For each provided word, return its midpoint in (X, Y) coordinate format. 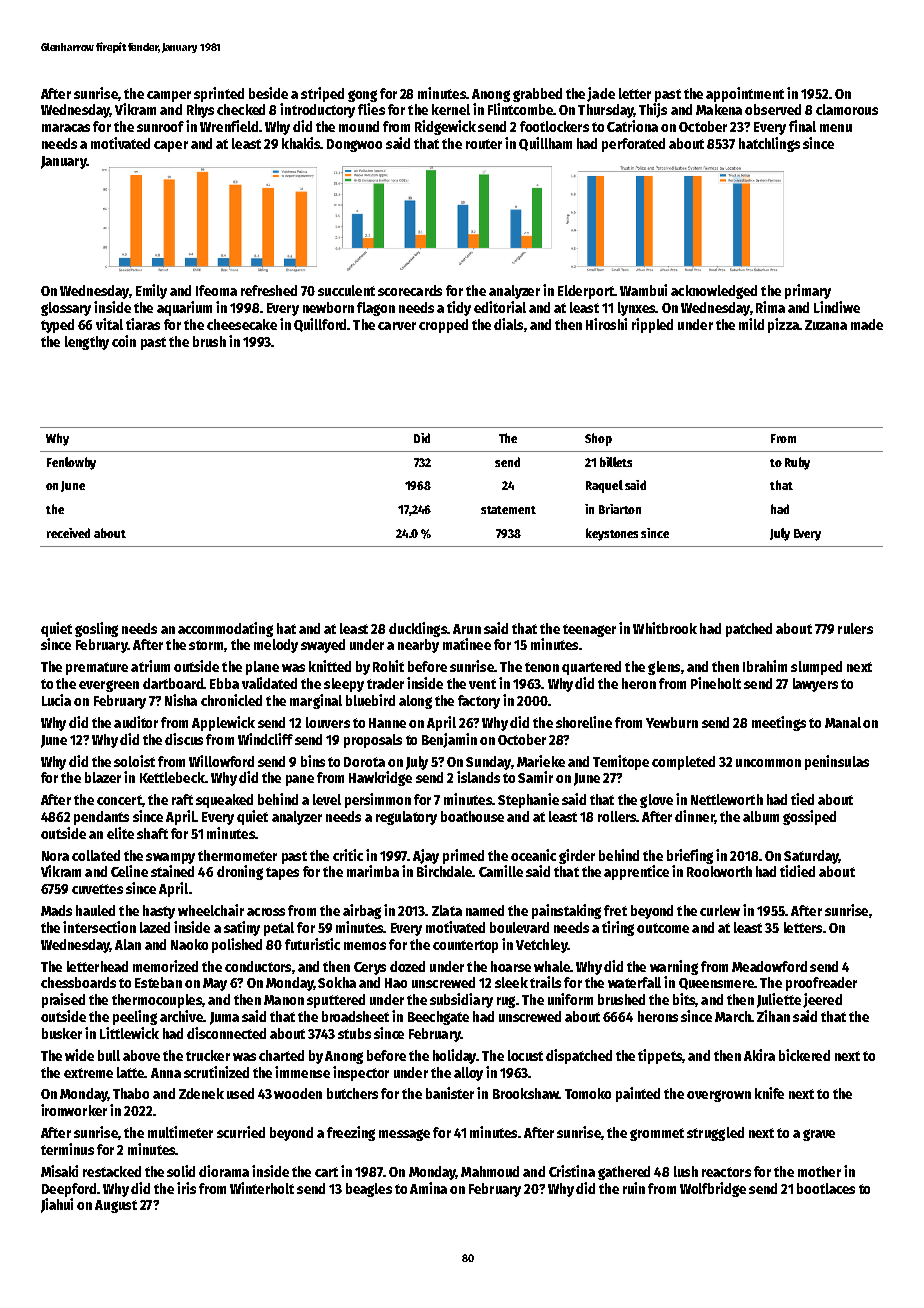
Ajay (426, 856)
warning (674, 967)
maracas (66, 128)
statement (508, 510)
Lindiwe (837, 307)
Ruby (797, 463)
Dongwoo (354, 145)
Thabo (131, 1093)
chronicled (231, 700)
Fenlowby (71, 463)
